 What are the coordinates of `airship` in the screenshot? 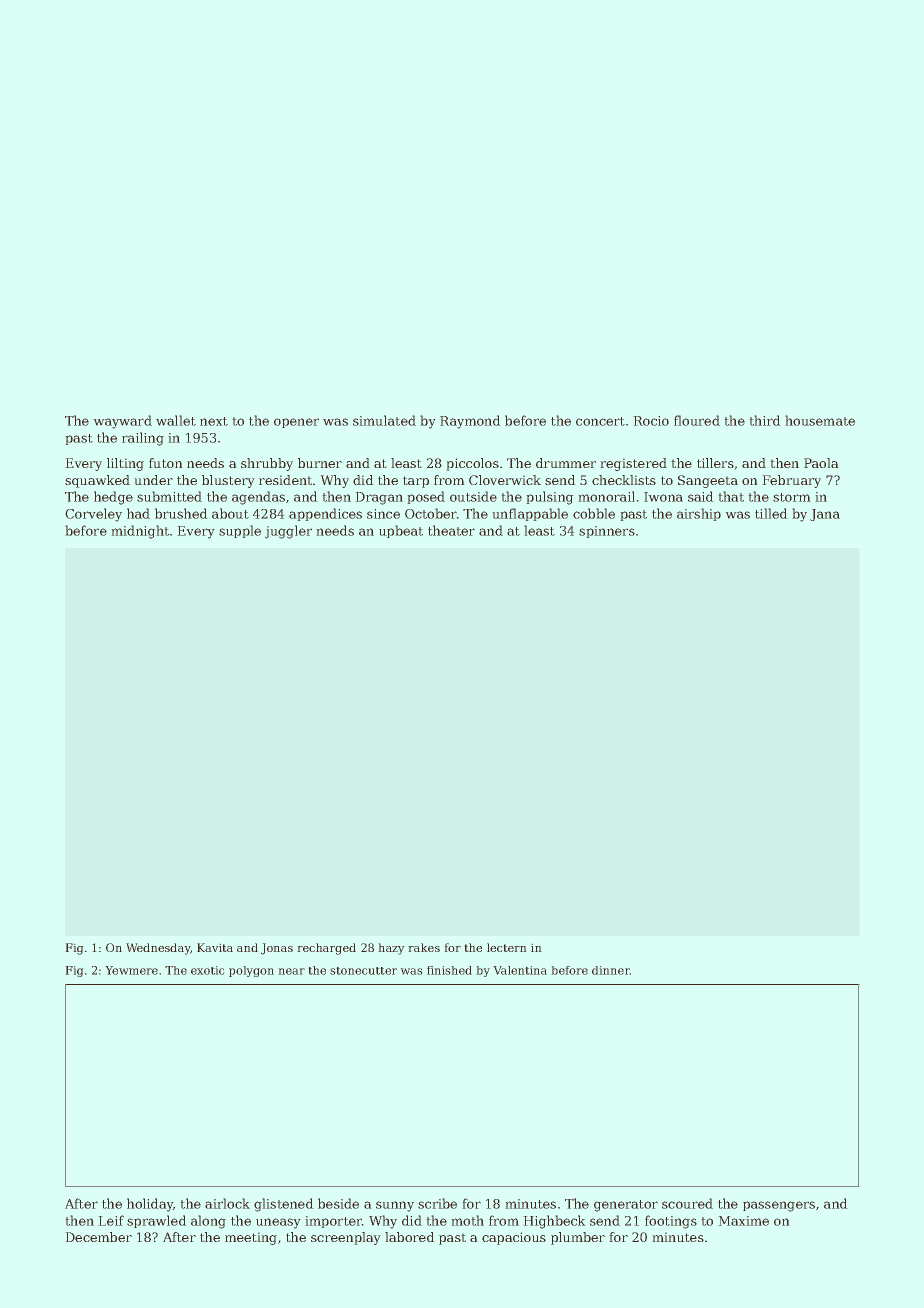 It's located at (699, 514).
